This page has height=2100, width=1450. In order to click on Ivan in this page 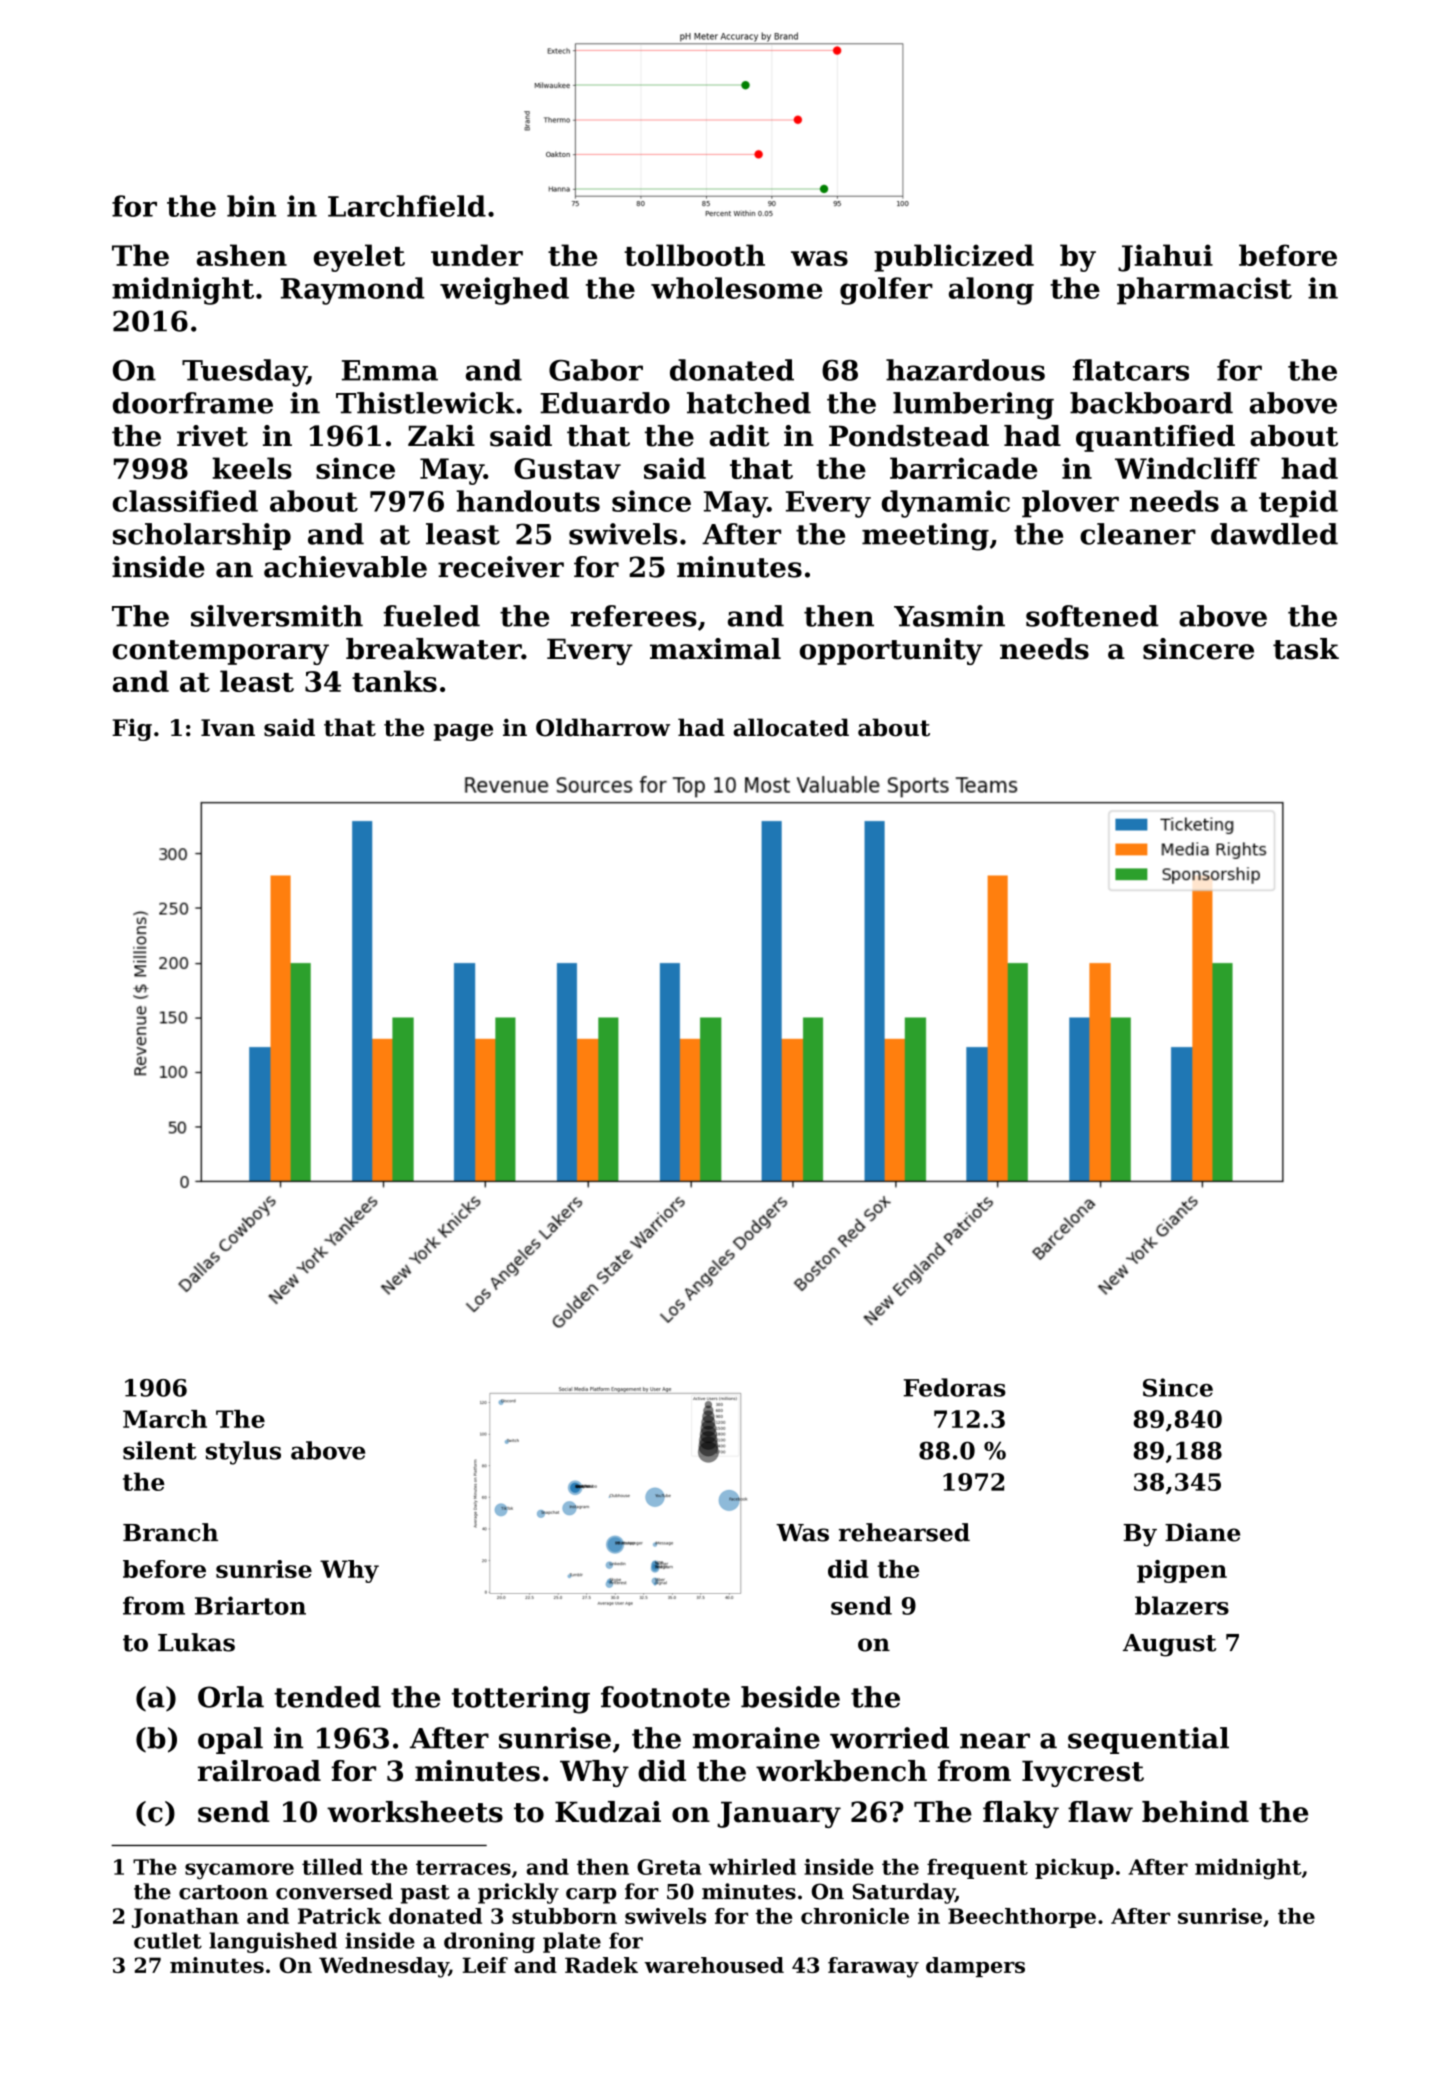, I will do `click(228, 728)`.
